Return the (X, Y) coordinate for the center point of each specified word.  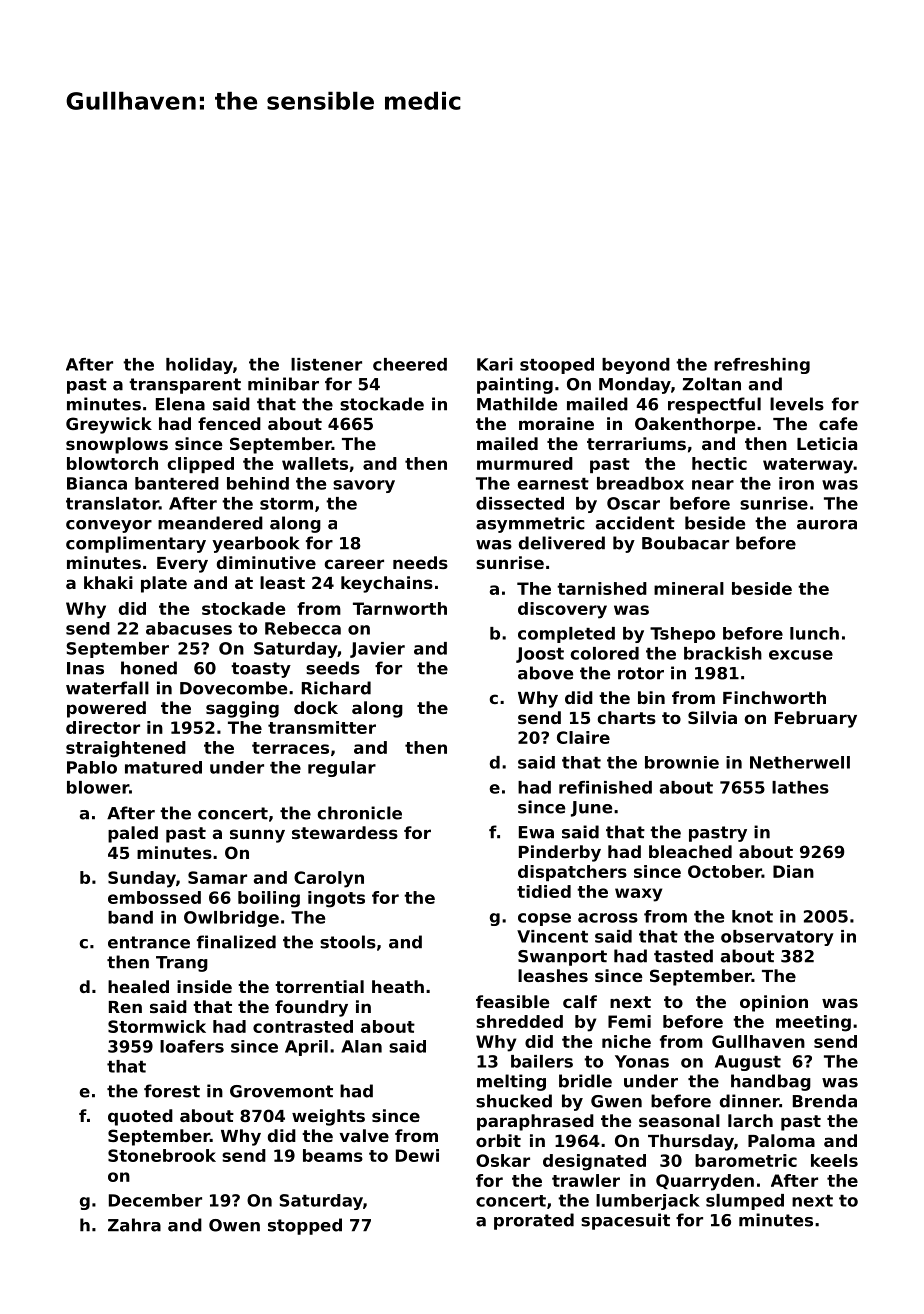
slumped (745, 1202)
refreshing (762, 366)
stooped (557, 366)
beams (333, 1155)
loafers (192, 1046)
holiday (199, 366)
